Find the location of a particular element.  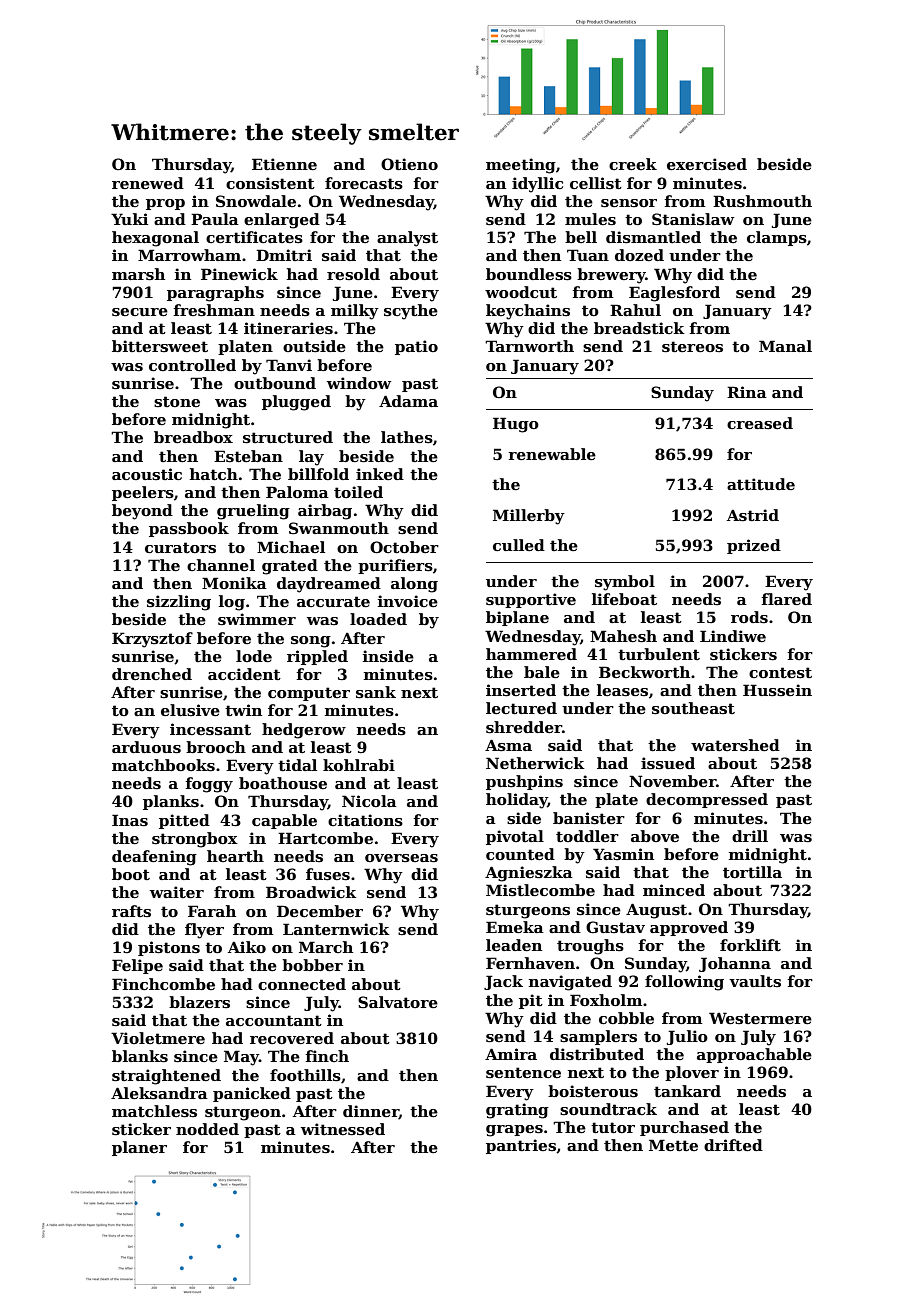

forecasts is located at coordinates (364, 183).
